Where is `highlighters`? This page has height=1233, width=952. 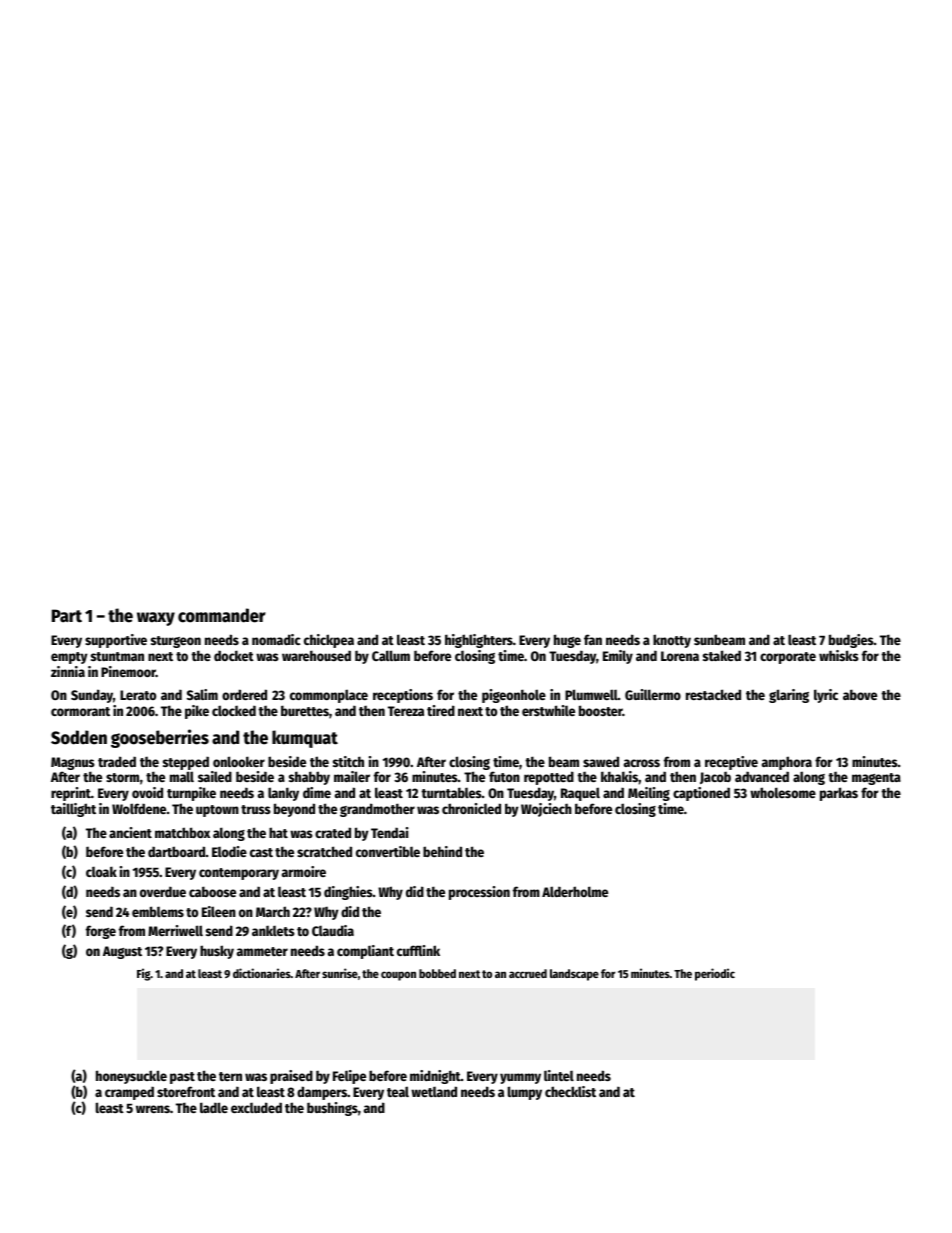
highlighters is located at coordinates (479, 641).
